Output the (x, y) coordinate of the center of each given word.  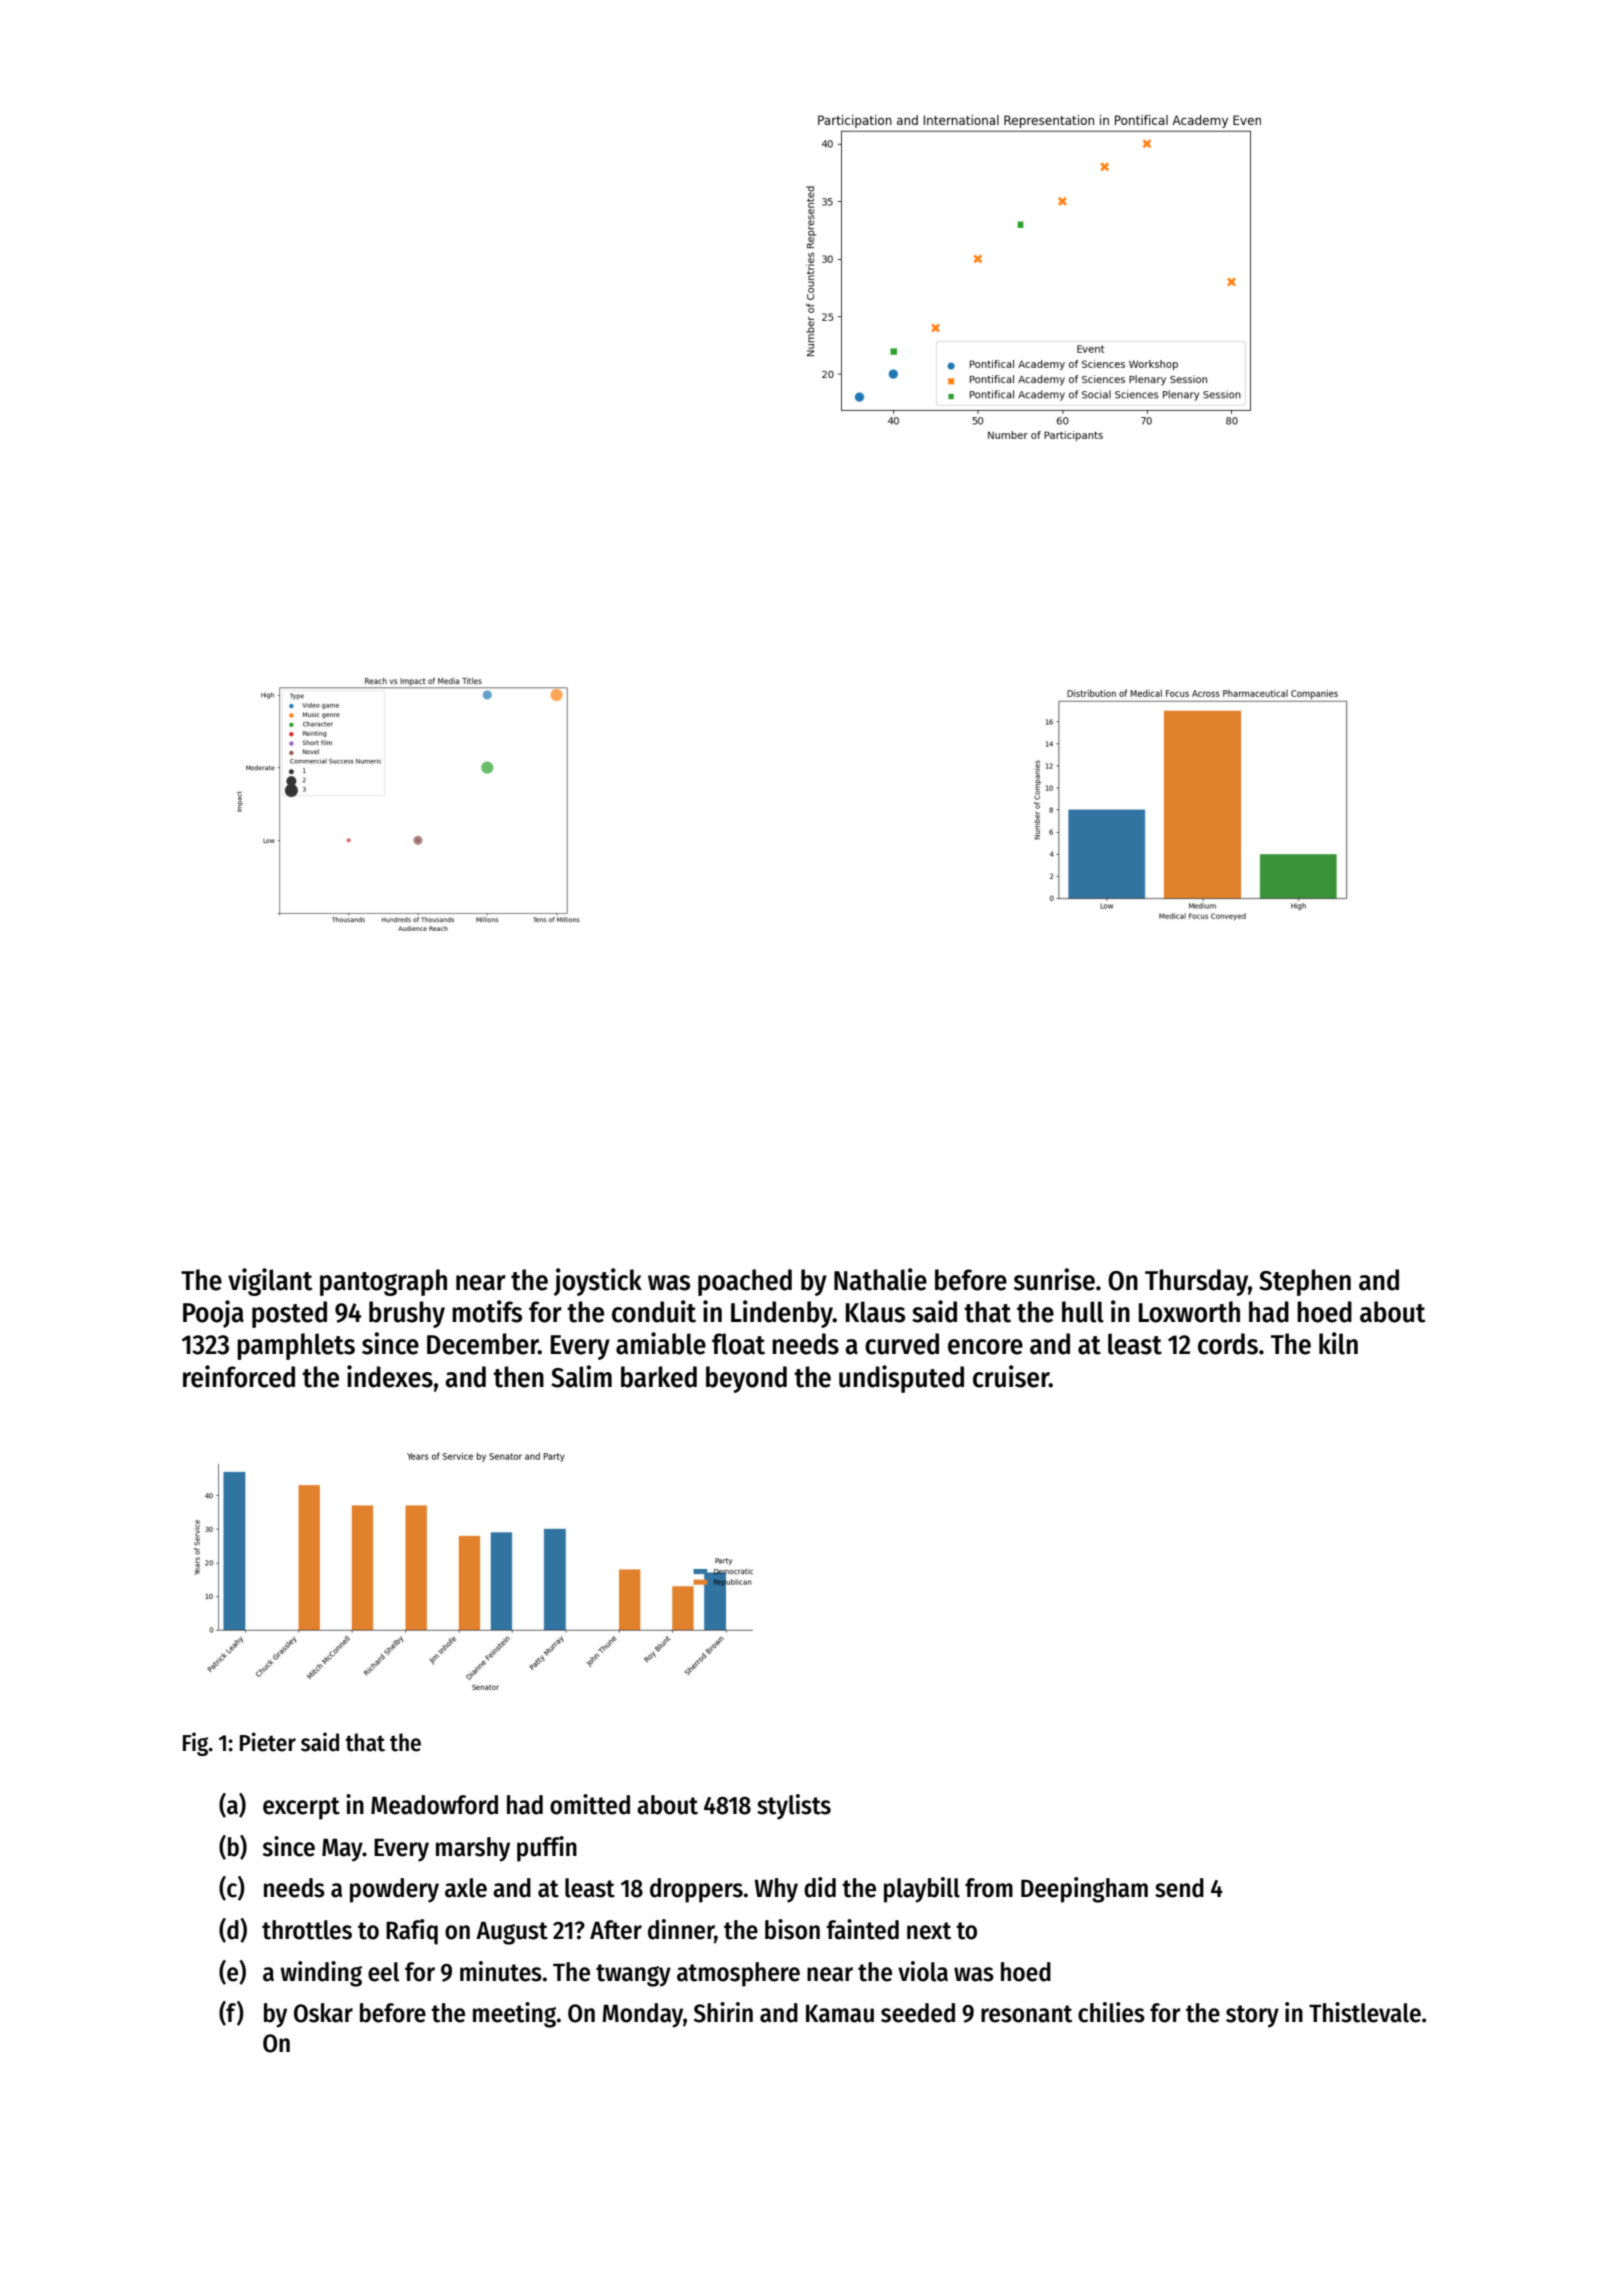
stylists (794, 1807)
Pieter (268, 1742)
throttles (307, 1930)
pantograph (383, 1282)
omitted (590, 1804)
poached (745, 1282)
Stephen (1305, 1282)
